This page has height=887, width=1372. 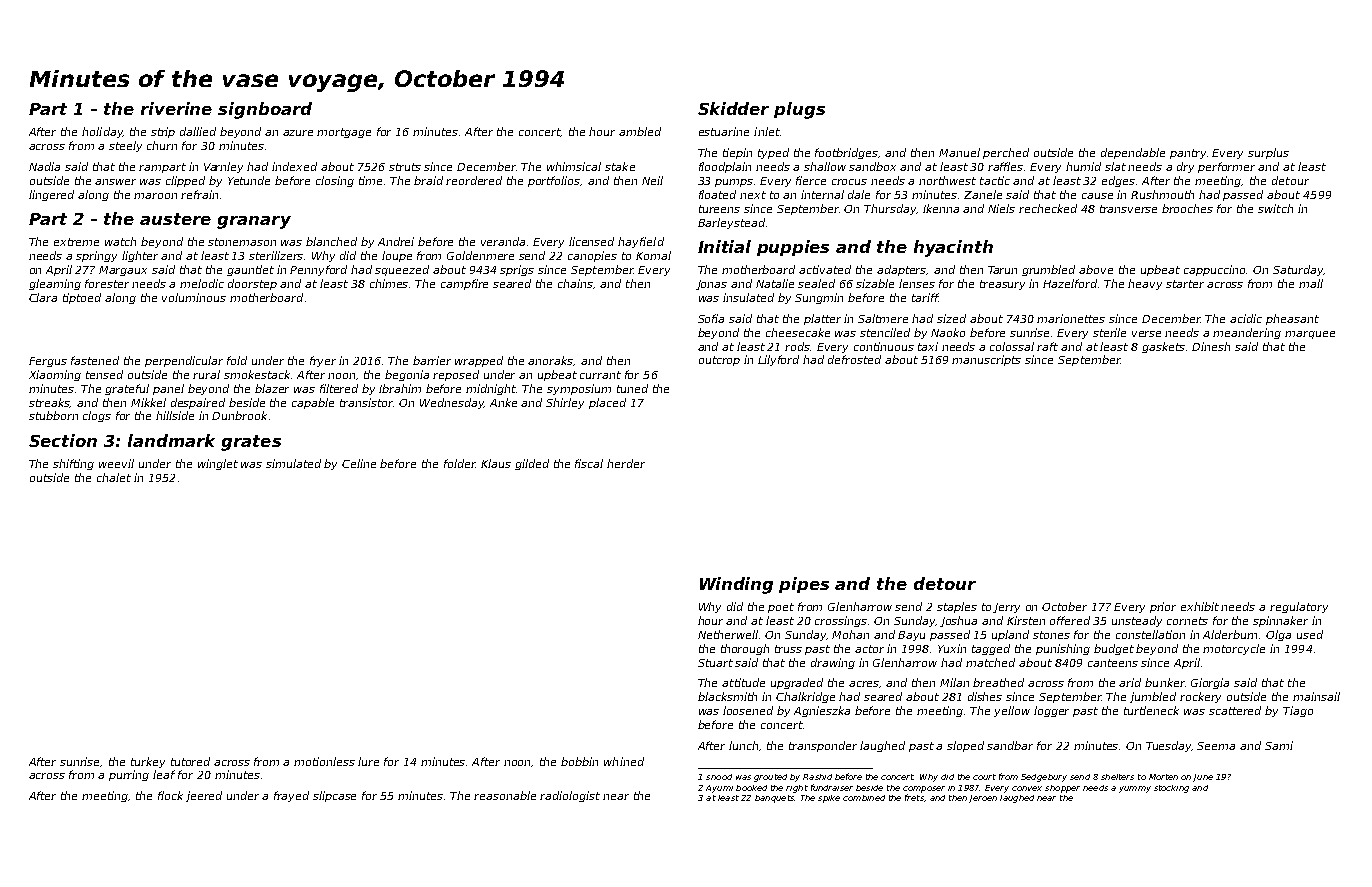 What do you see at coordinates (503, 402) in the page?
I see `Anke` at bounding box center [503, 402].
